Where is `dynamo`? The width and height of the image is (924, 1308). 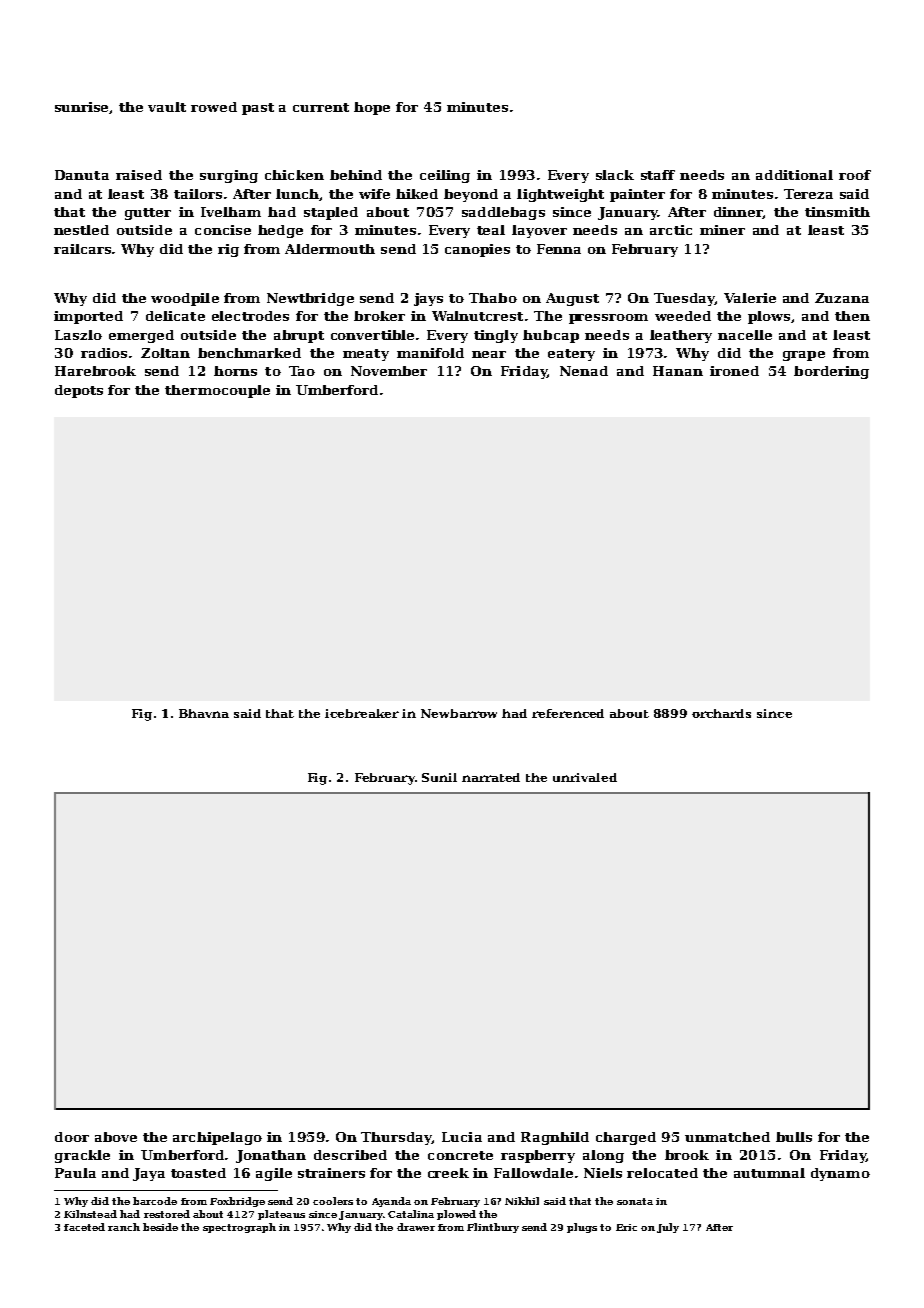 dynamo is located at coordinates (840, 1174).
